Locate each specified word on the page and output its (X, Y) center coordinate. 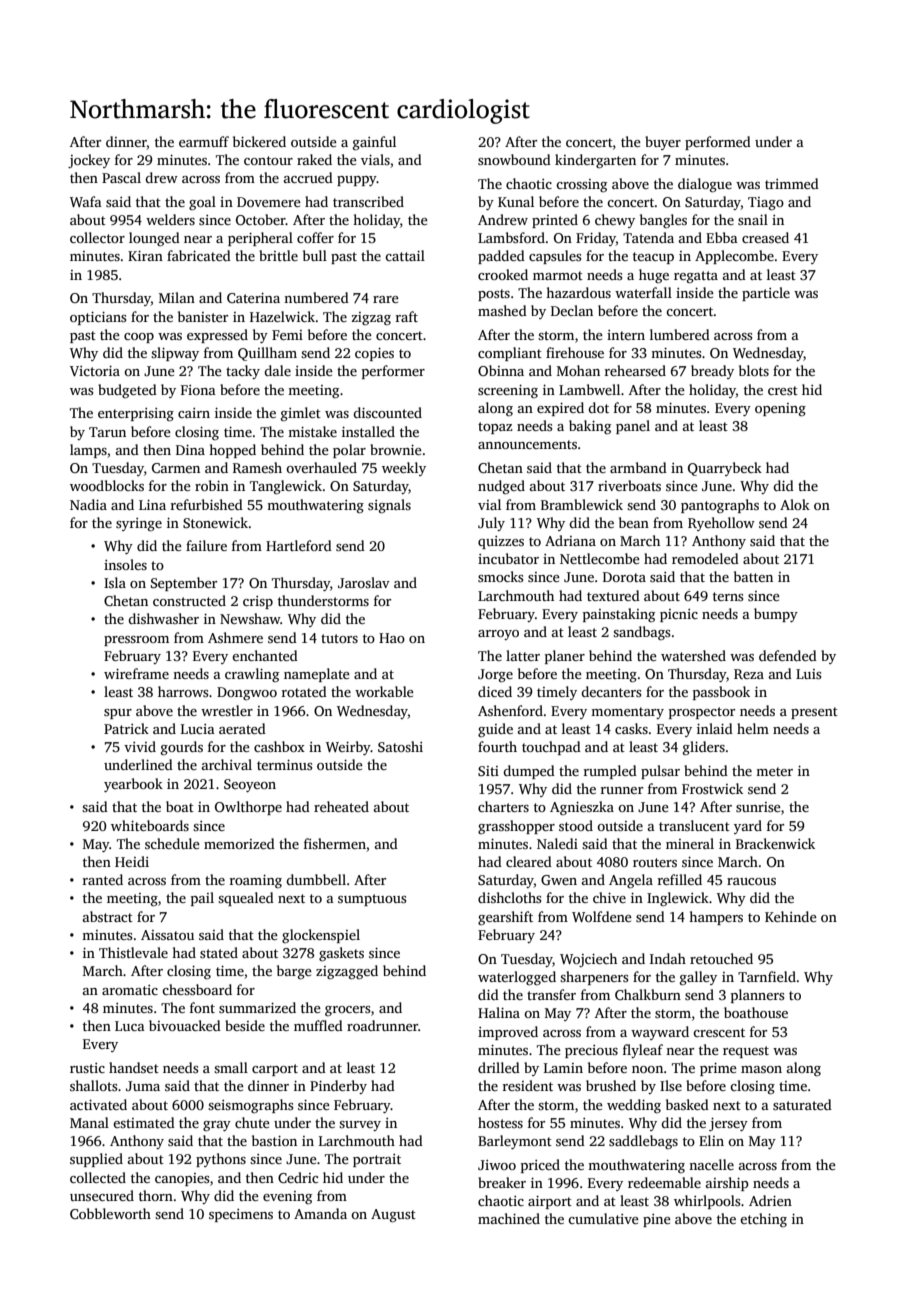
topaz (495, 428)
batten (753, 576)
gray (217, 1126)
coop (139, 338)
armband (638, 467)
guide (495, 730)
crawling (252, 675)
